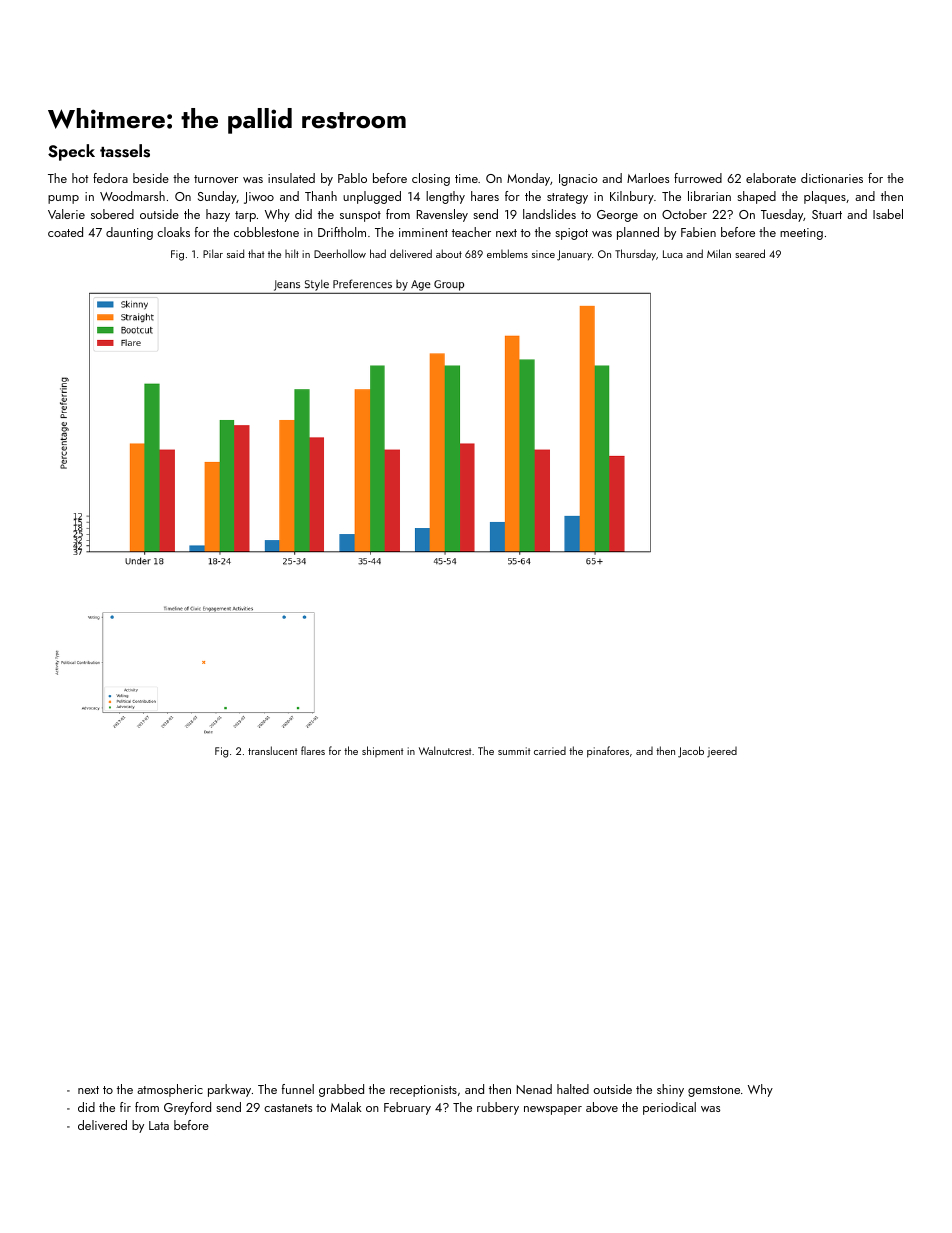  I want to click on said, so click(235, 253).
